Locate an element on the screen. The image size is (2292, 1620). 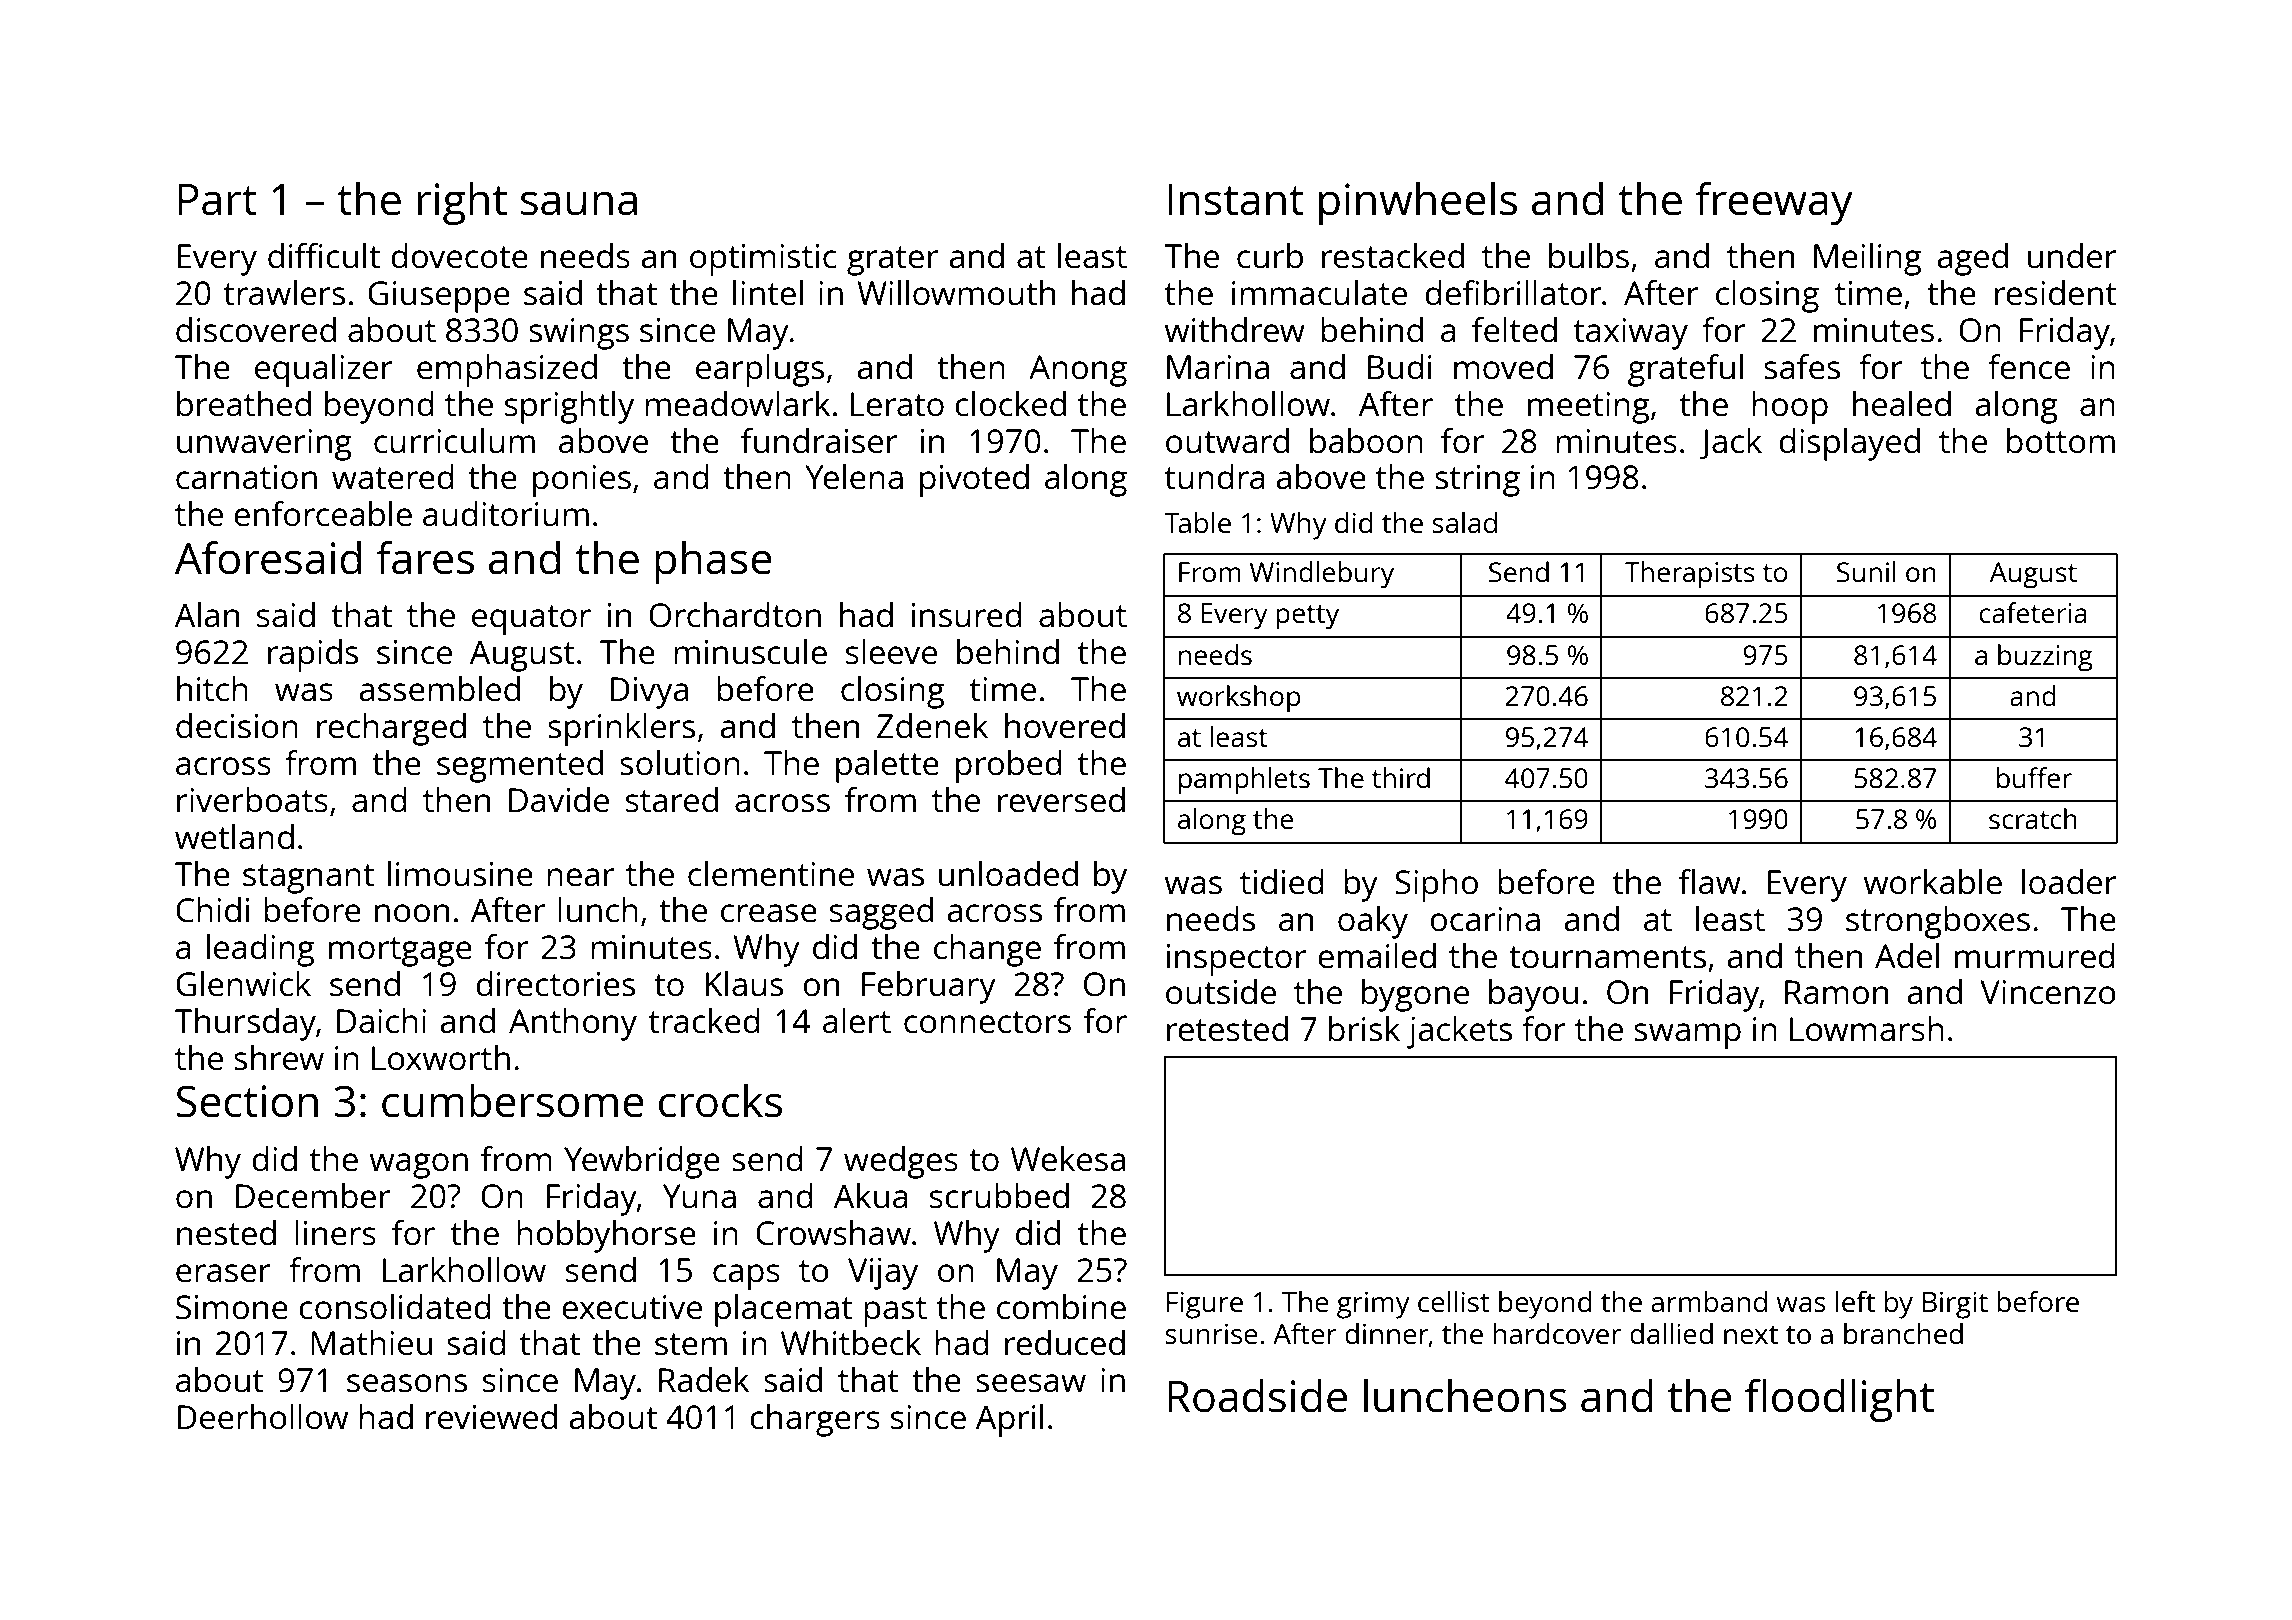
connectors is located at coordinates (987, 1022).
